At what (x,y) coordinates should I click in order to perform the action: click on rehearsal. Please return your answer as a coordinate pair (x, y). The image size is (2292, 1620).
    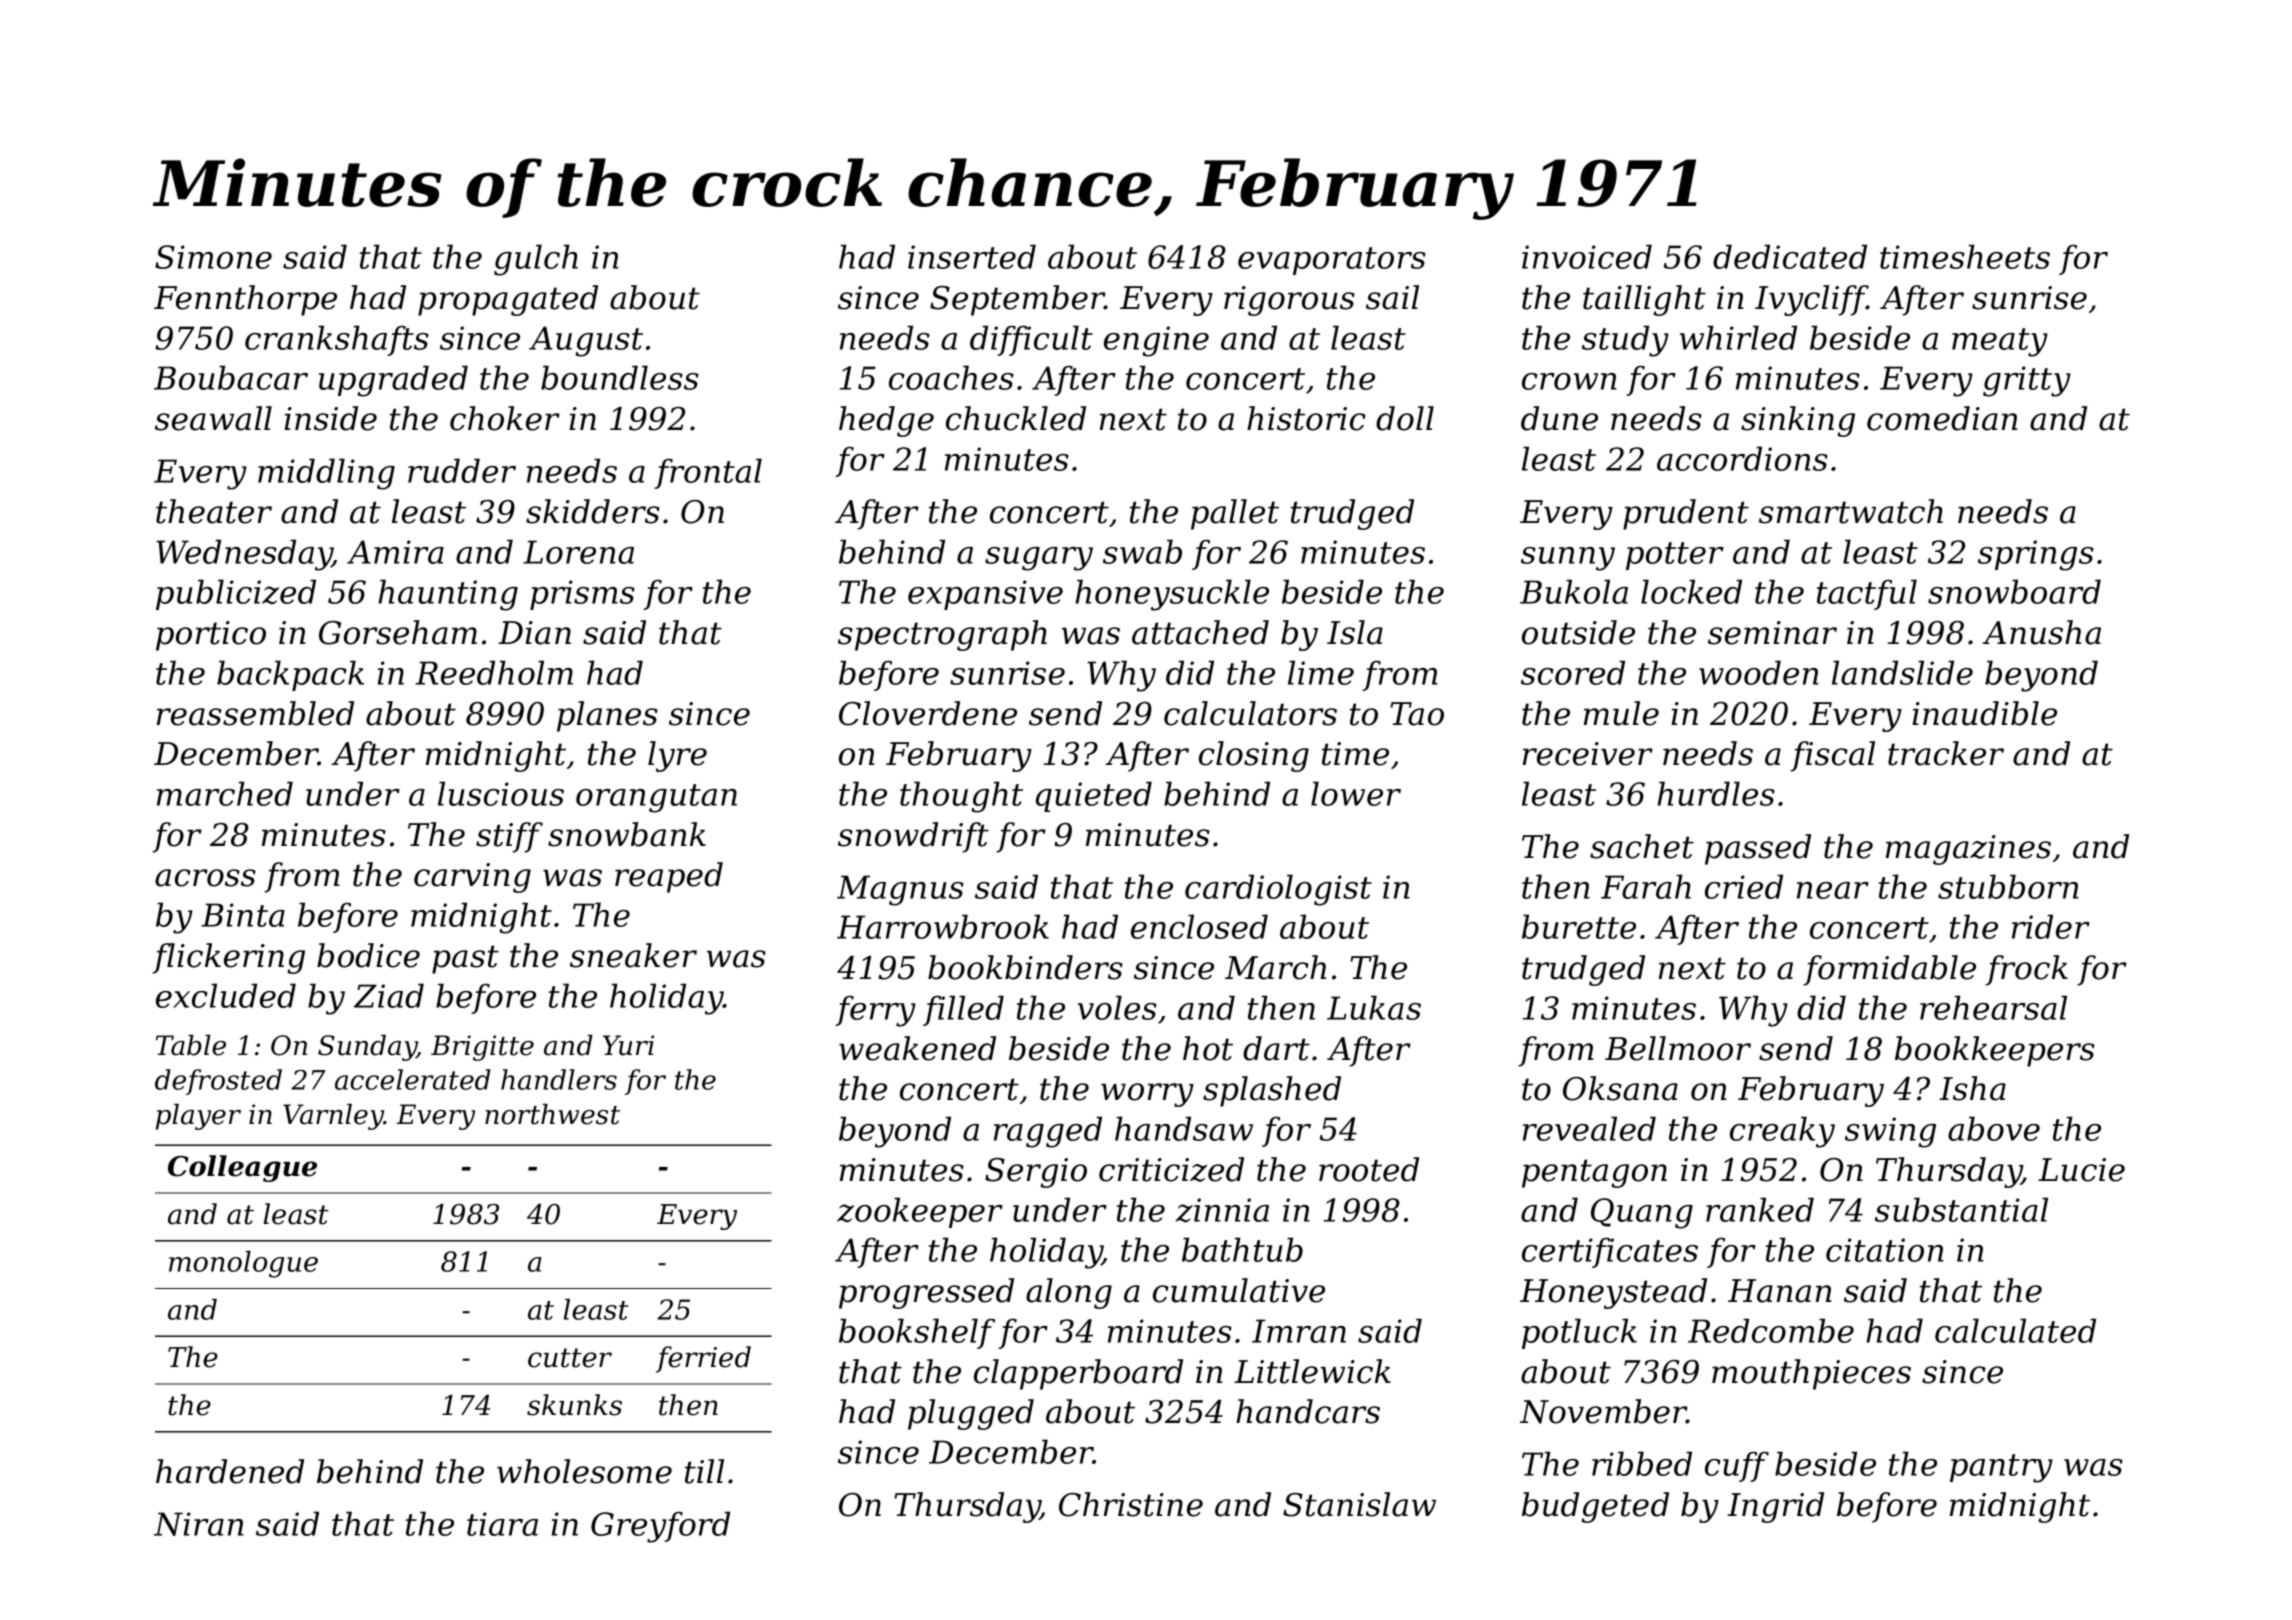
    Looking at the image, I should click on (1993, 1007).
